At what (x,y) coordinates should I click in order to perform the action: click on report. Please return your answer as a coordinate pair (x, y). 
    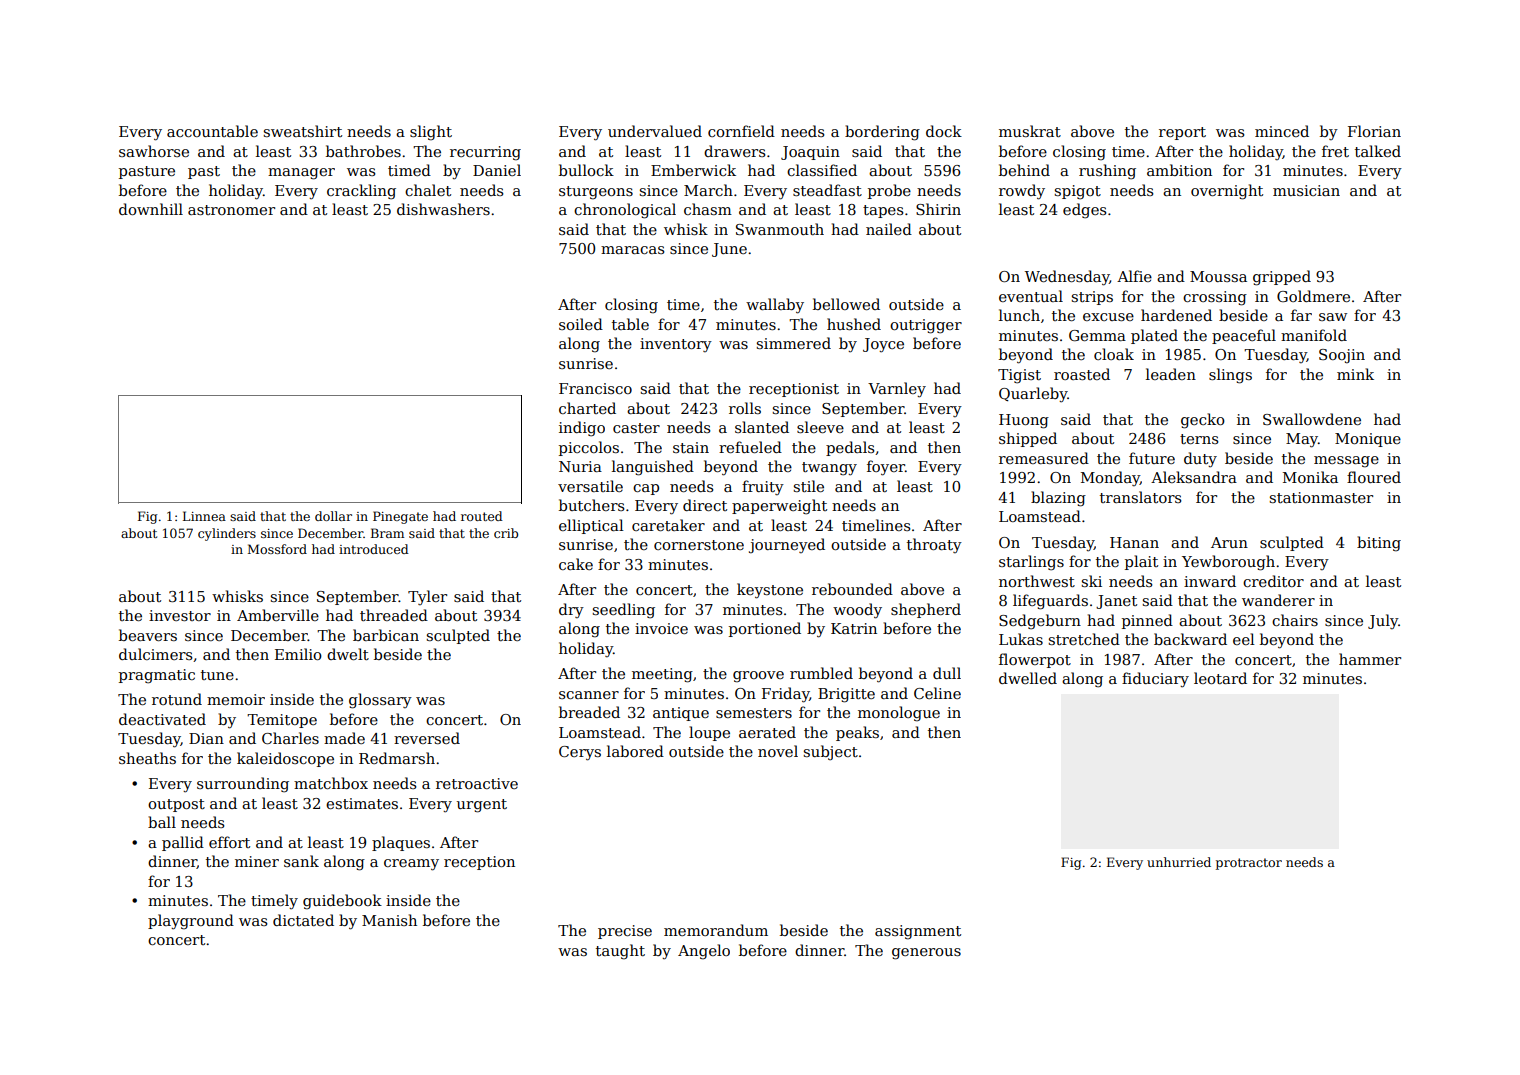
    Looking at the image, I should click on (1182, 133).
